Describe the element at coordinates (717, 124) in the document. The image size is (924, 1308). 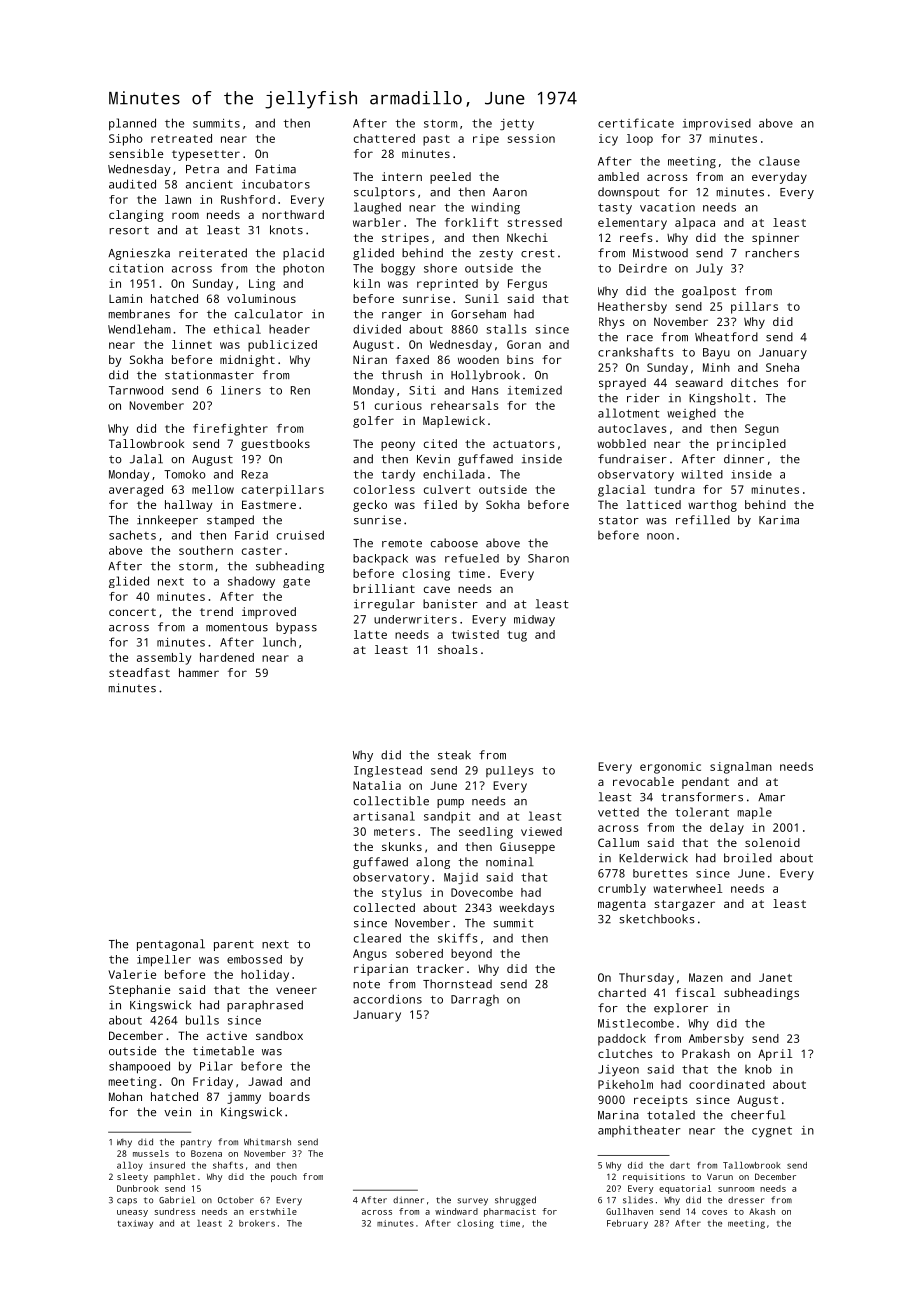
I see `improvised` at that location.
